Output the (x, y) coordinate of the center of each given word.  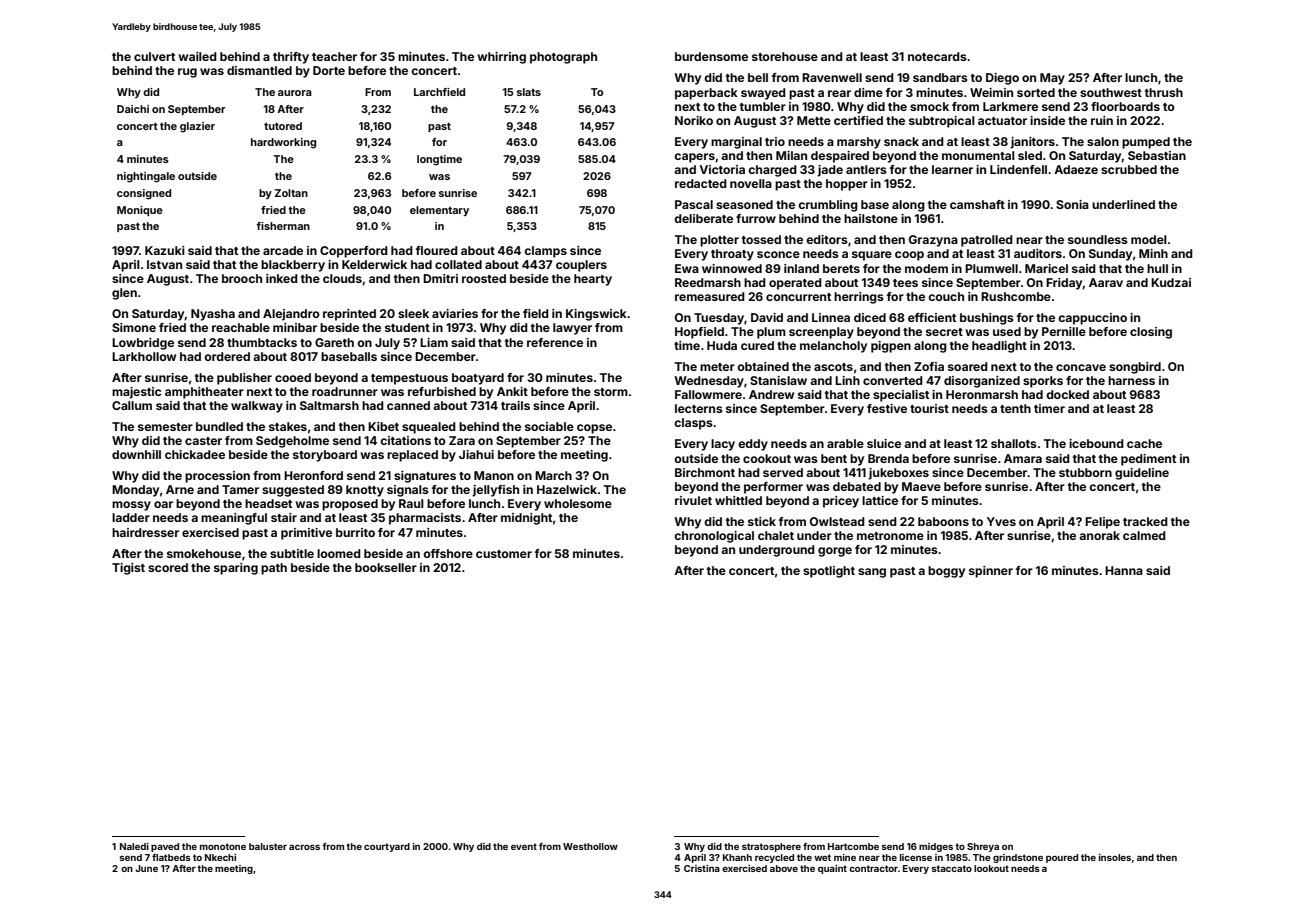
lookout (991, 868)
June (146, 868)
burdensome (711, 56)
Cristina (702, 868)
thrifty (291, 58)
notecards (937, 56)
